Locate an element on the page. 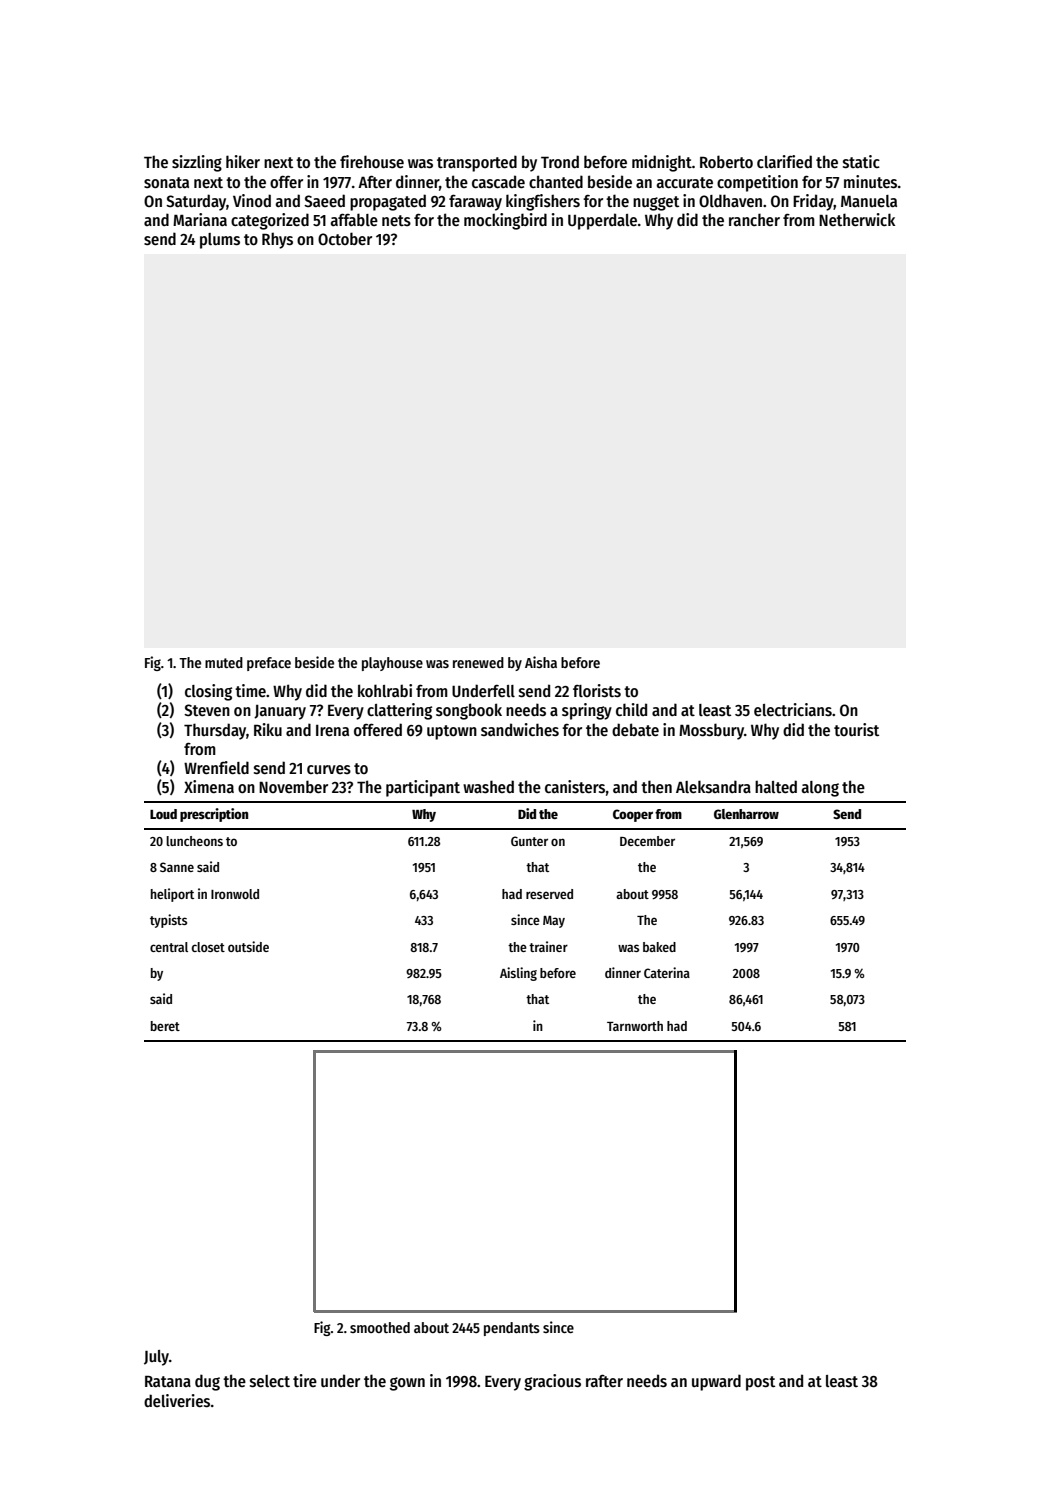 The image size is (1050, 1492). renewed is located at coordinates (478, 662).
